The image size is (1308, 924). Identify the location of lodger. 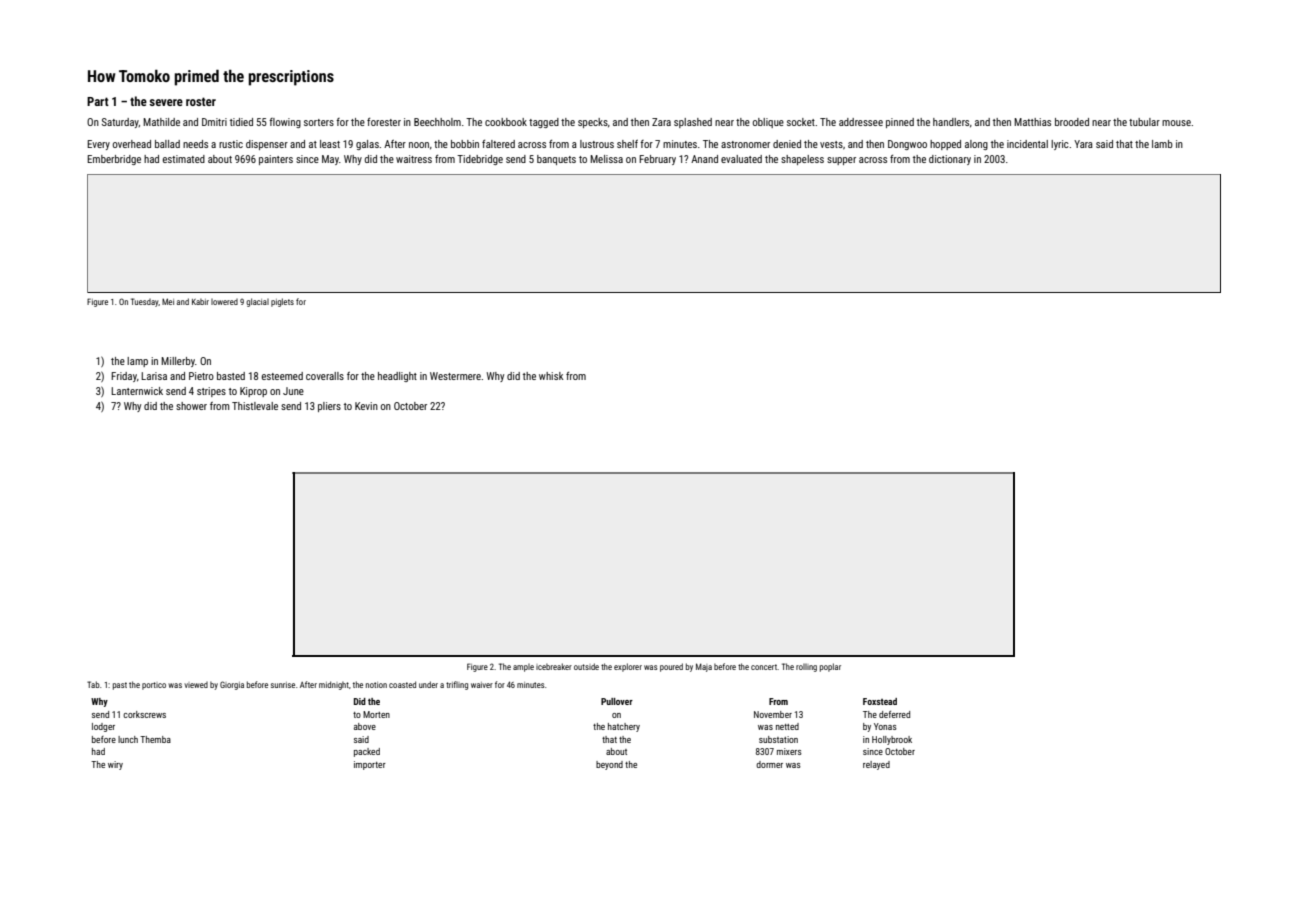
(103, 727).
